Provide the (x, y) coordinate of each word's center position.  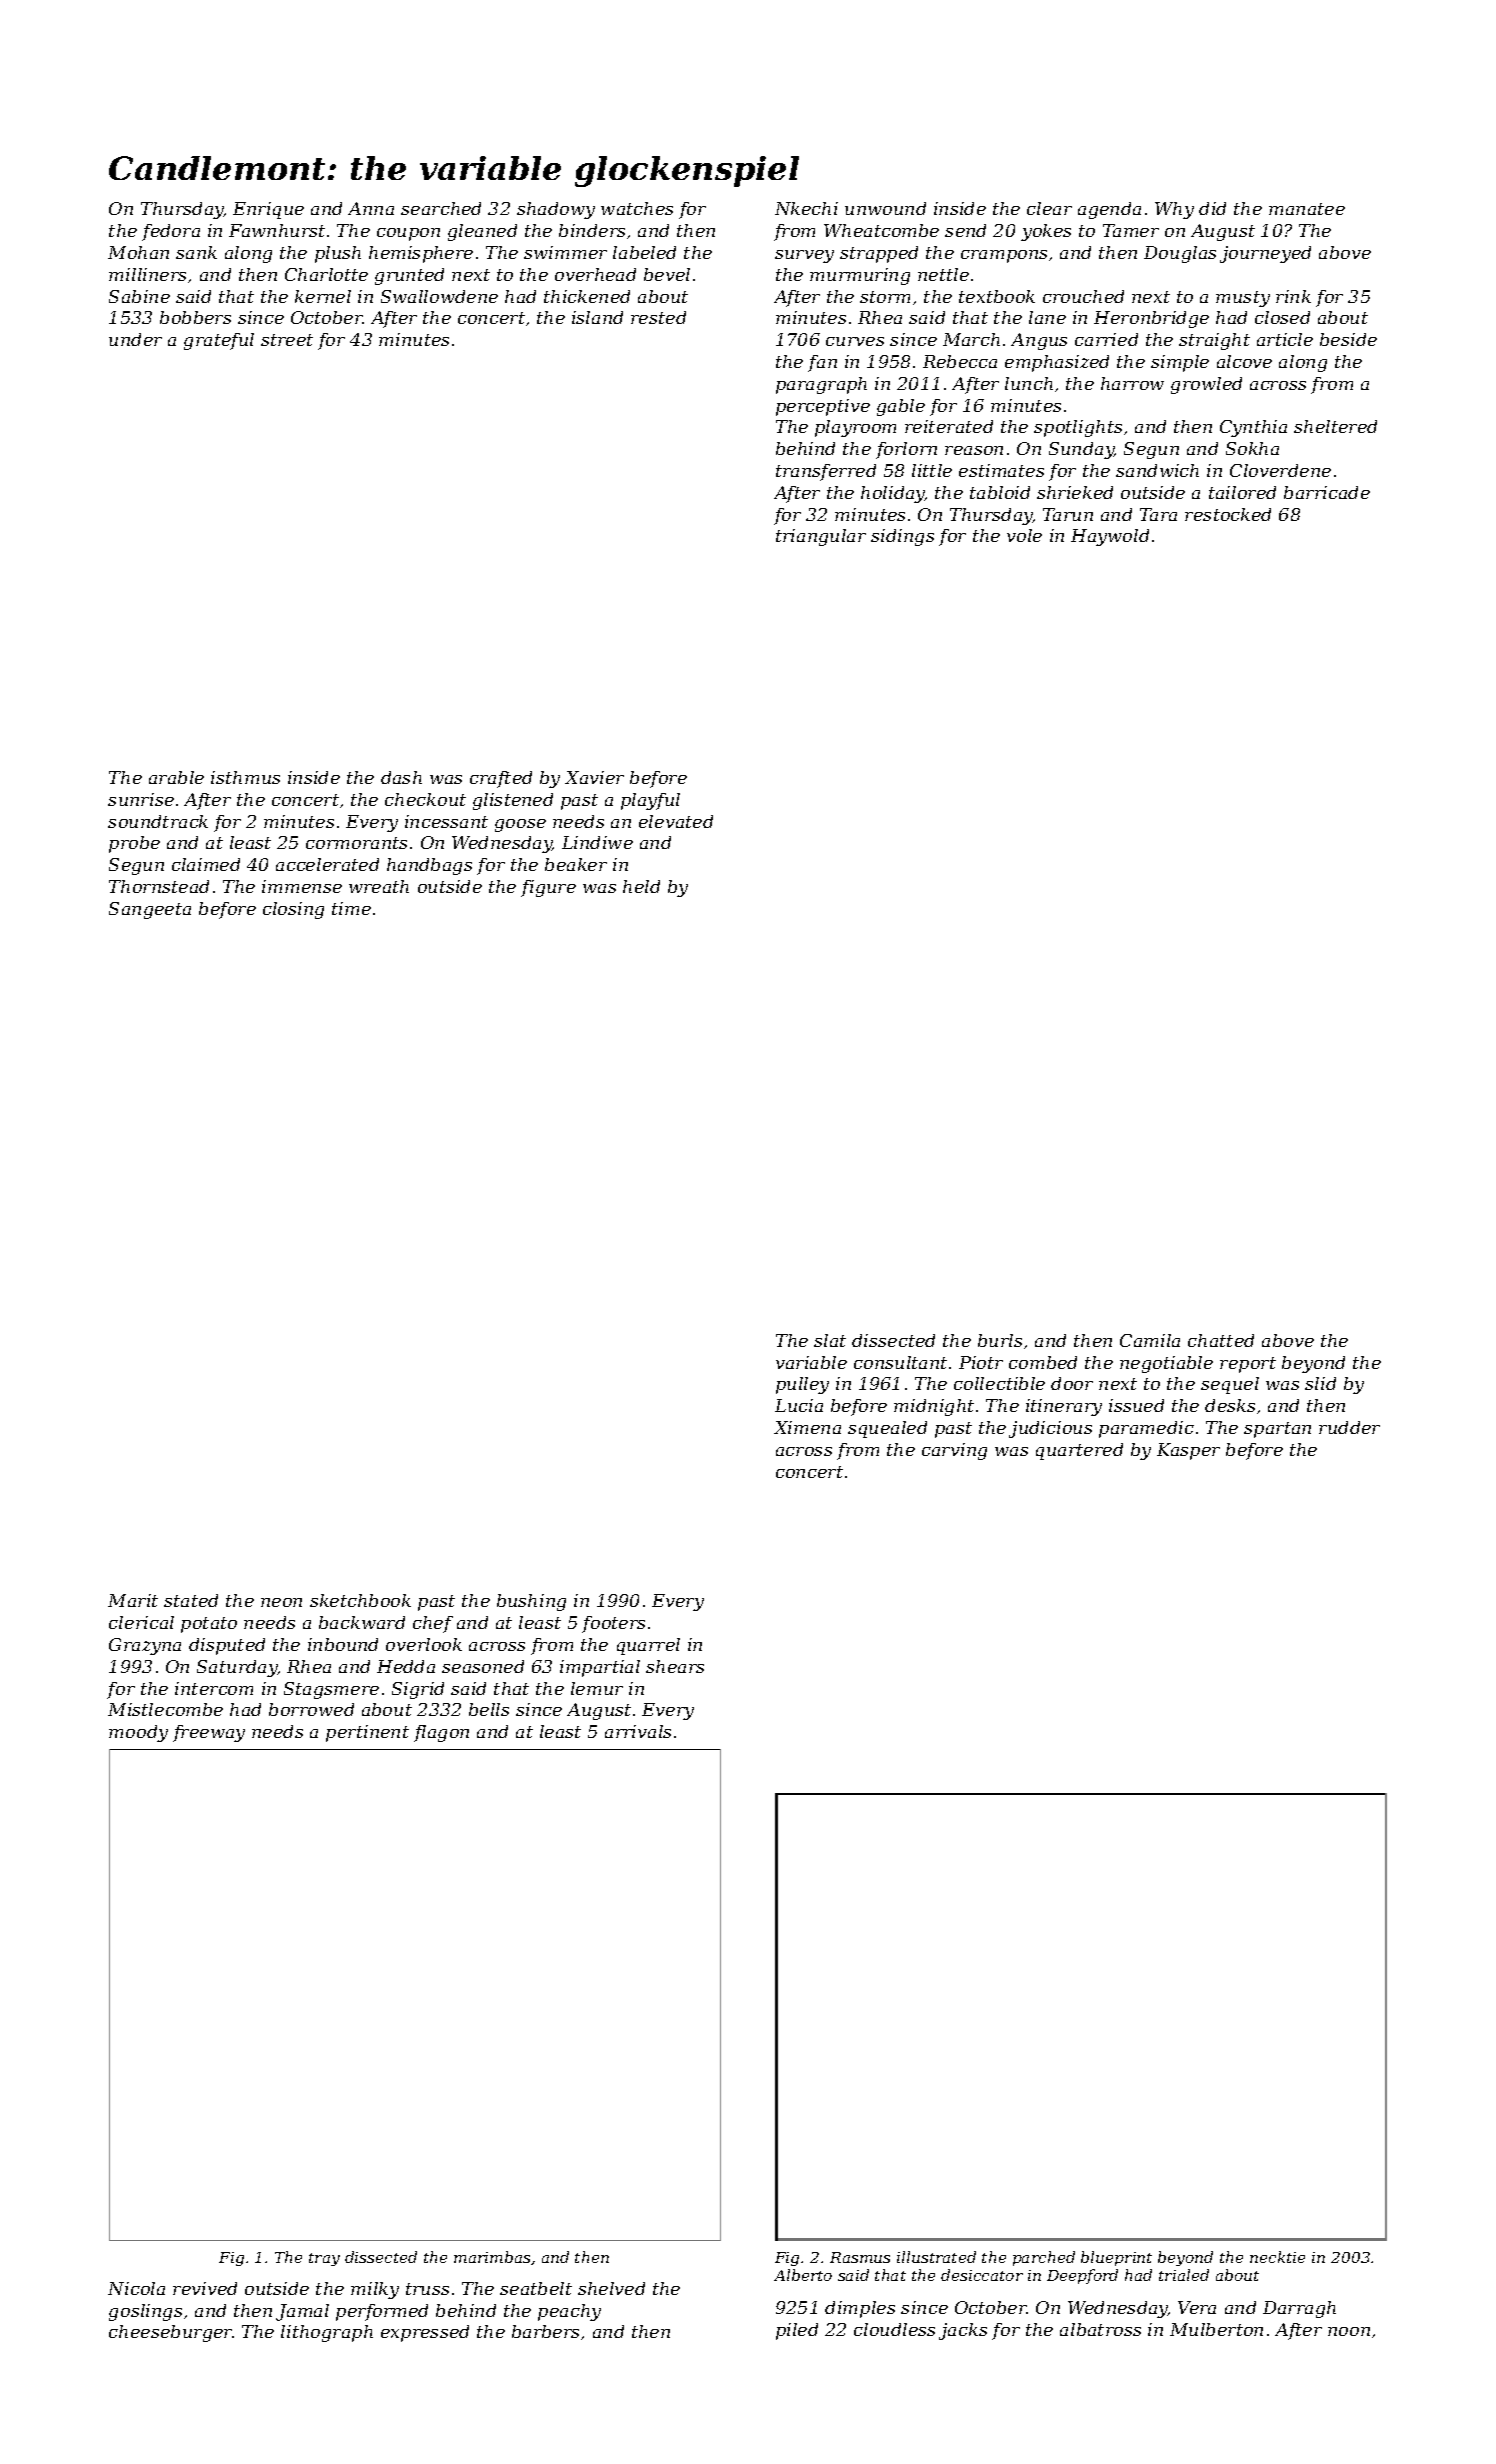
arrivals (638, 1731)
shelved (611, 2288)
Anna (371, 208)
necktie (1277, 2257)
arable (176, 777)
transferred (826, 472)
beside (1348, 339)
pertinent (367, 1733)
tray (324, 2259)
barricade (1327, 492)
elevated (676, 821)
